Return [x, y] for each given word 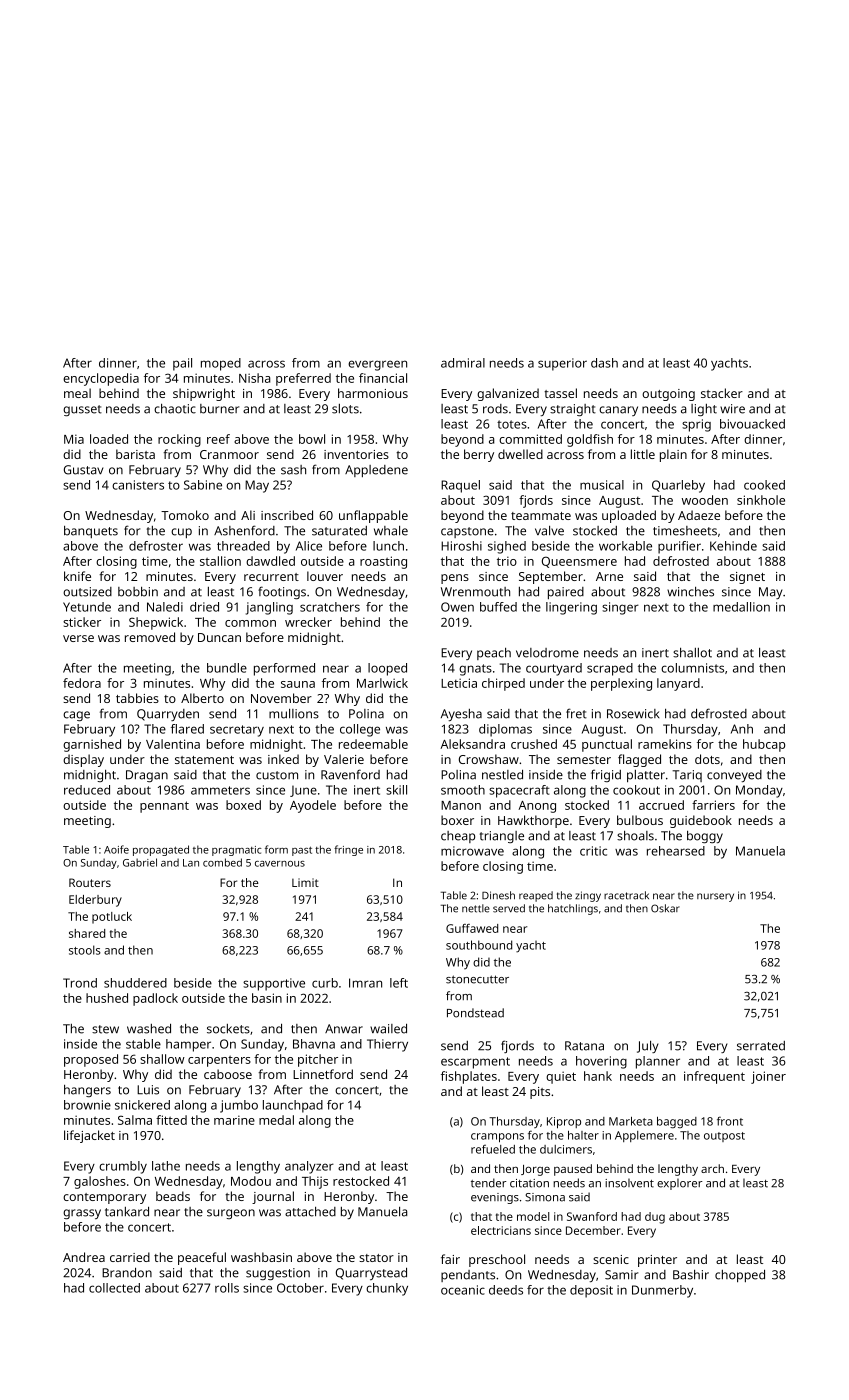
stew [105, 1029]
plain [673, 455]
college [360, 730]
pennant [164, 807]
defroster [156, 546]
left [399, 983]
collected [114, 1288]
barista [135, 454]
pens [455, 579]
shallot [692, 653]
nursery [715, 897]
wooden [705, 500]
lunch [388, 546]
